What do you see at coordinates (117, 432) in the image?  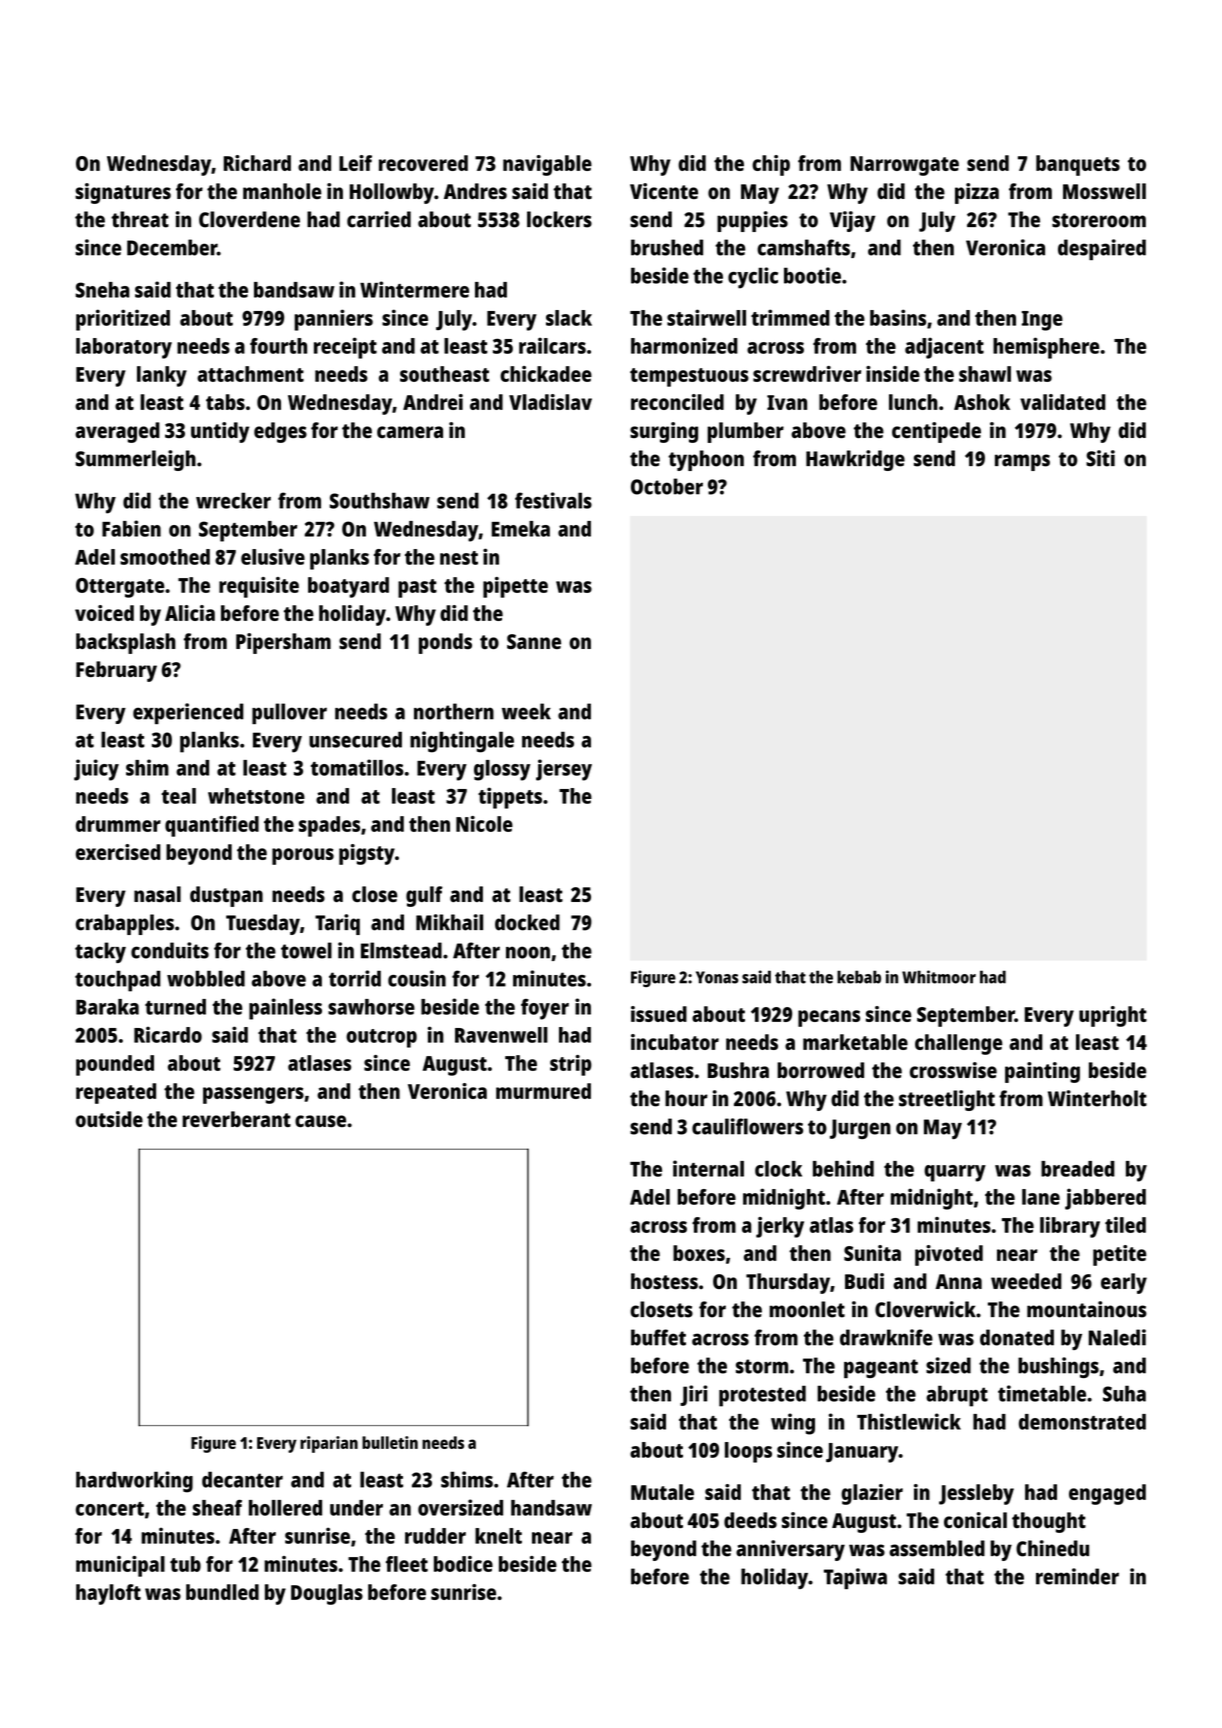 I see `averaged` at bounding box center [117, 432].
